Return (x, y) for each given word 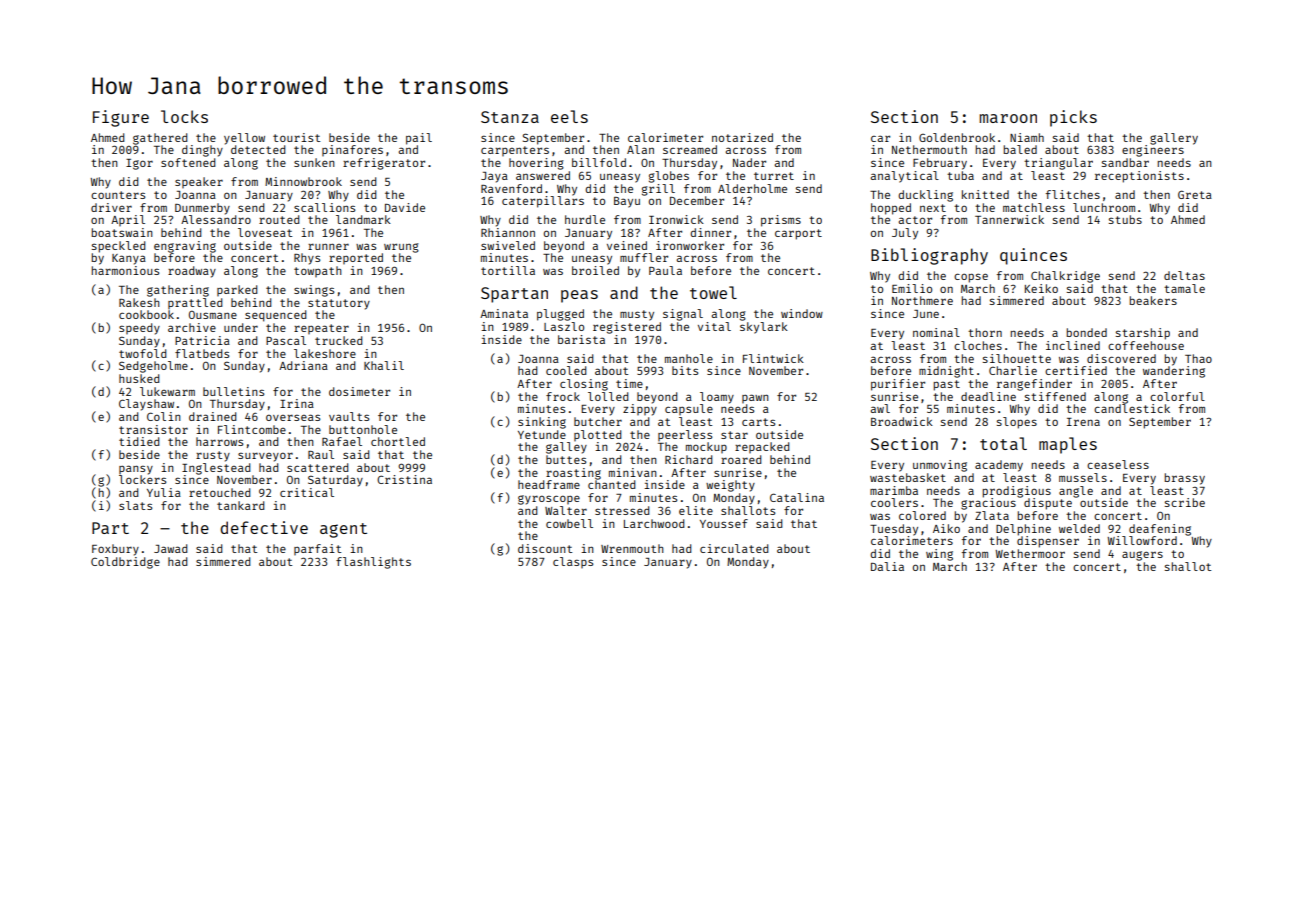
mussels (1083, 477)
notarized (742, 137)
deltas (1184, 275)
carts (758, 422)
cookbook (146, 314)
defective (264, 527)
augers (1142, 556)
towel (713, 292)
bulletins (233, 391)
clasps (573, 562)
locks (184, 116)
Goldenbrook (957, 137)
